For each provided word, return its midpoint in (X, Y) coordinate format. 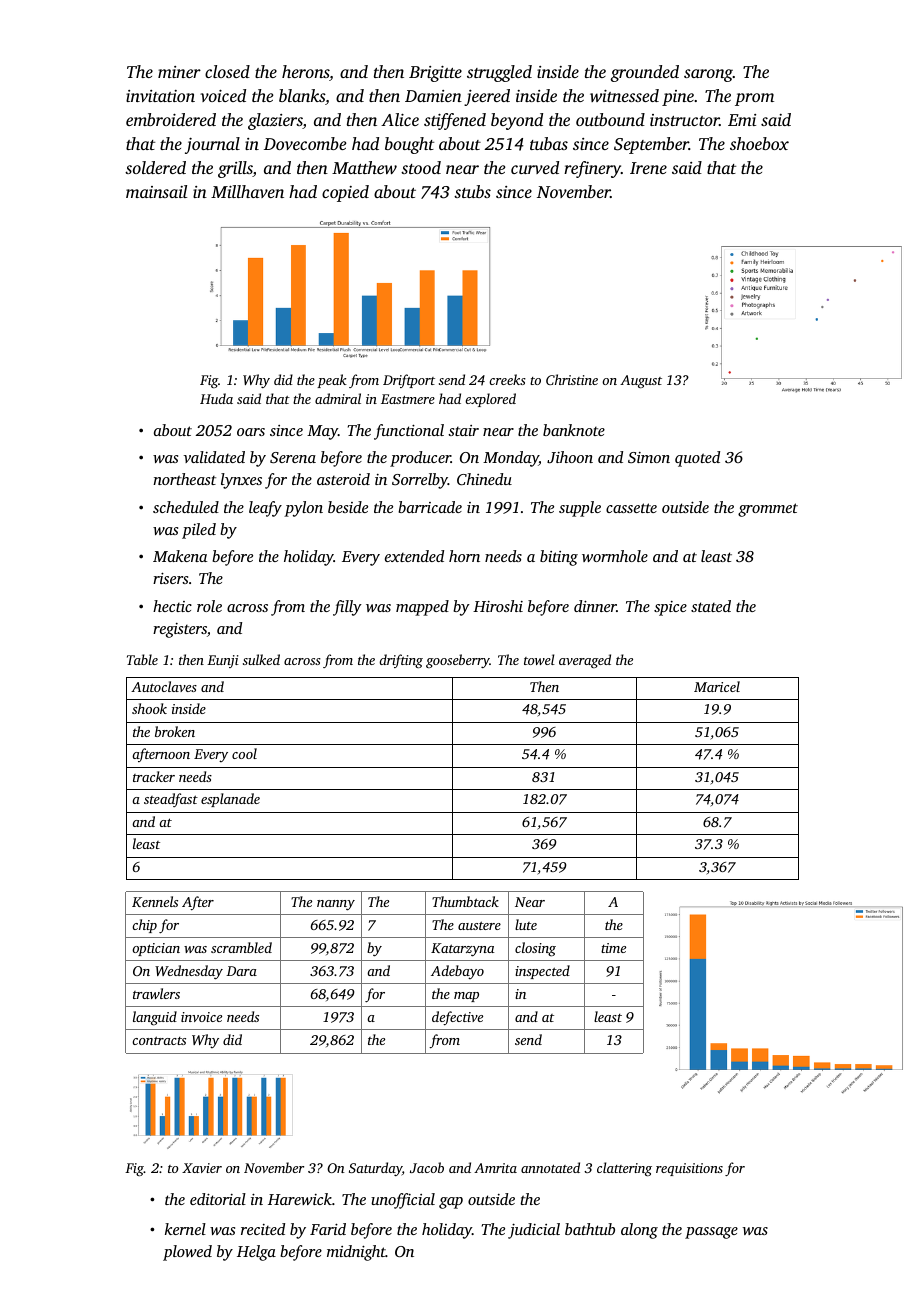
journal (212, 145)
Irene (648, 168)
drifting (401, 661)
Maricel (717, 686)
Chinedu (484, 479)
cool (244, 753)
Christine (572, 379)
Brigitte (435, 74)
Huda (216, 398)
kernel (185, 1229)
